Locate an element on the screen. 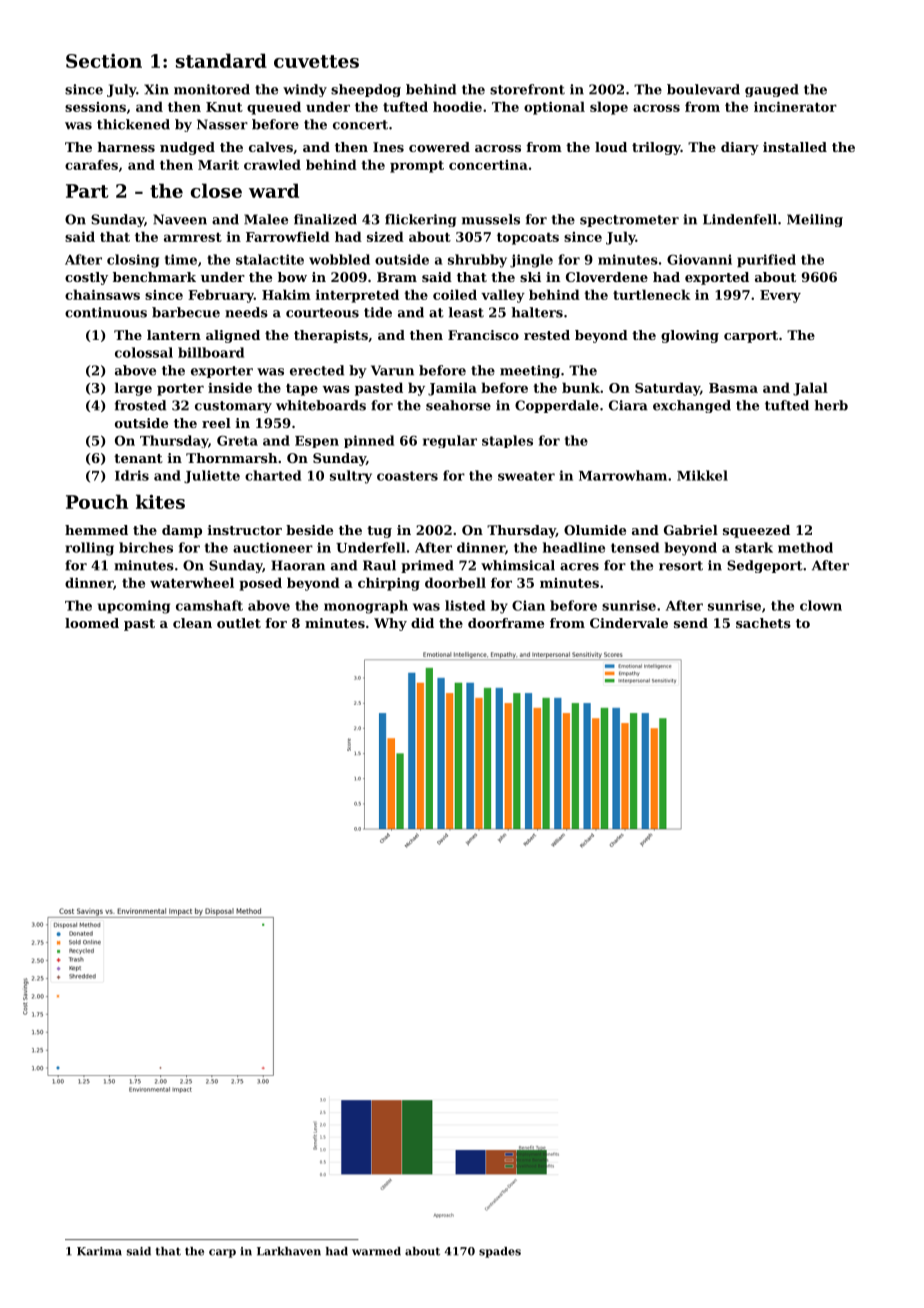 The width and height of the screenshot is (924, 1308). loomed is located at coordinates (92, 623).
